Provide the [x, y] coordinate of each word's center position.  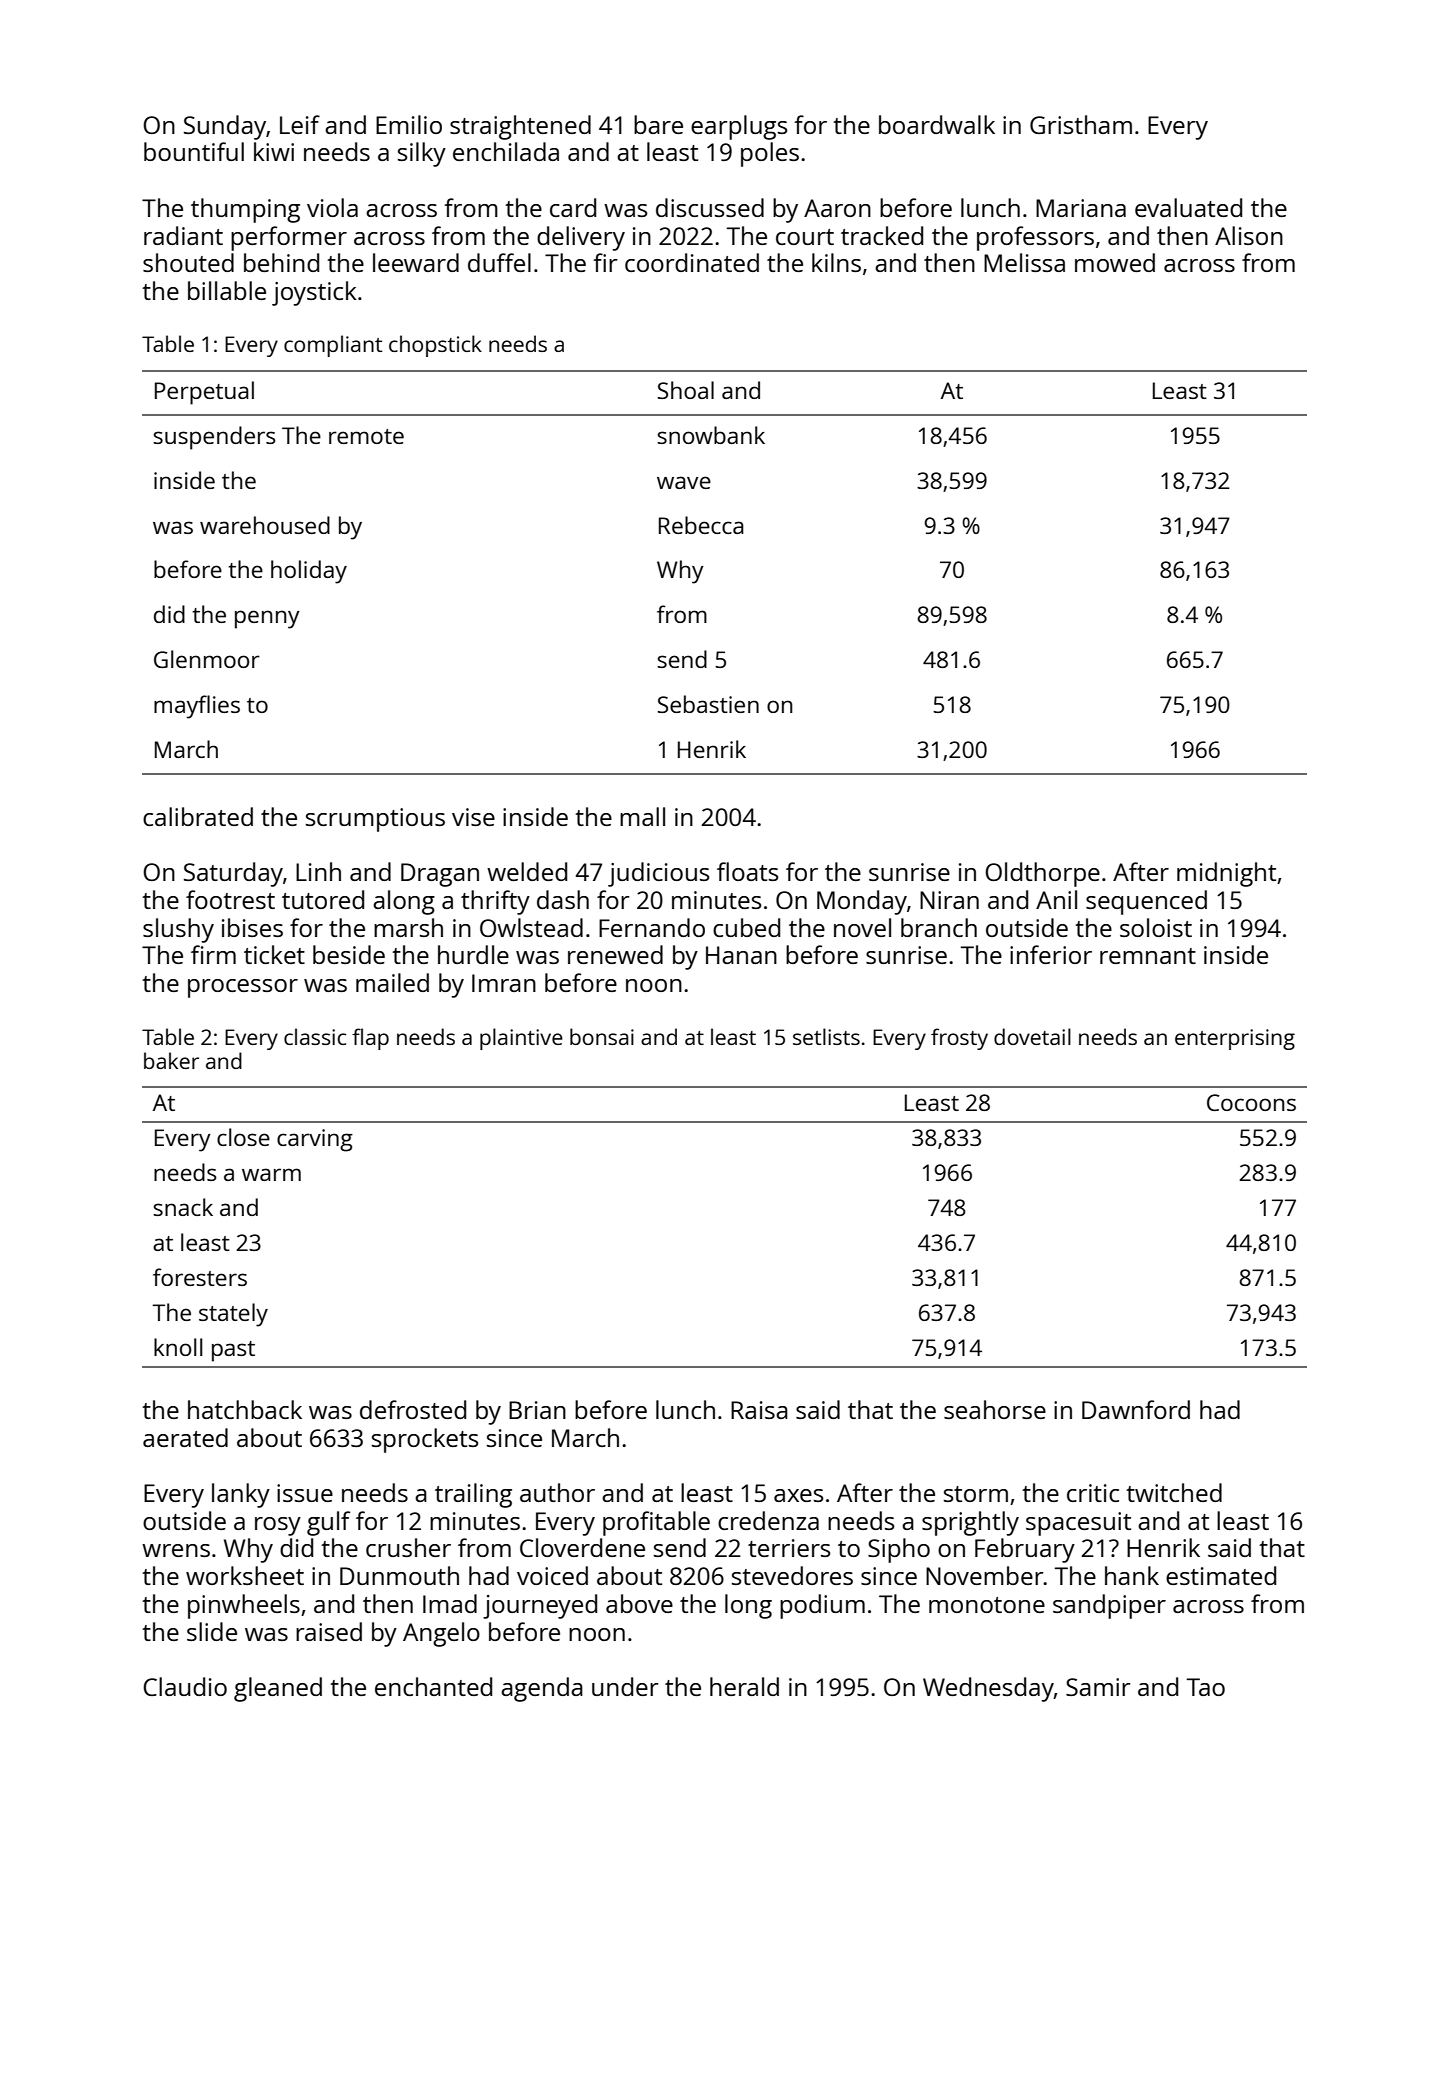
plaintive [521, 1039]
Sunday [225, 127]
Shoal [685, 390]
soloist [1156, 927]
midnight [1226, 874]
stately [233, 1315]
